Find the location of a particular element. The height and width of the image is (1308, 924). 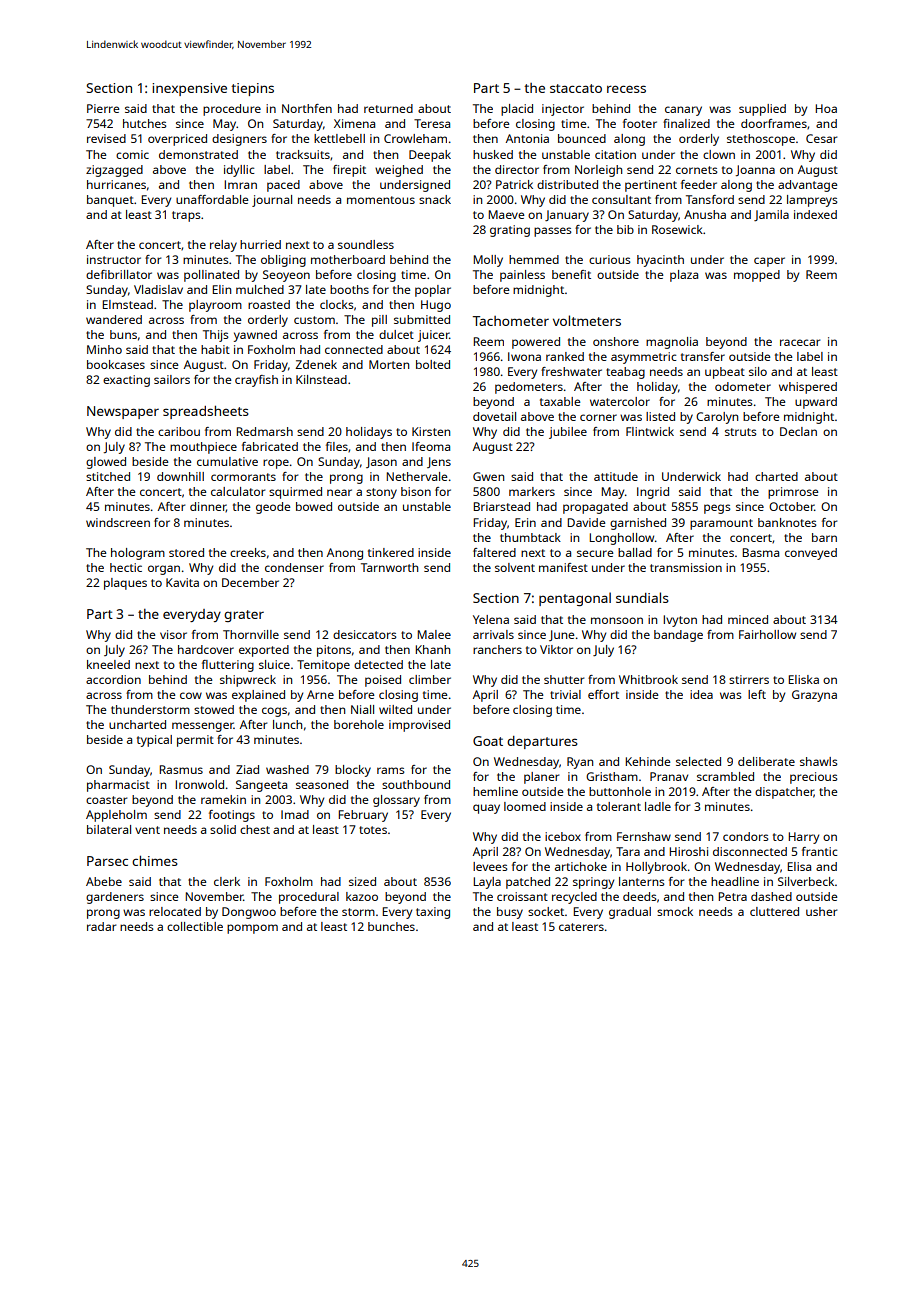

chest is located at coordinates (255, 829).
